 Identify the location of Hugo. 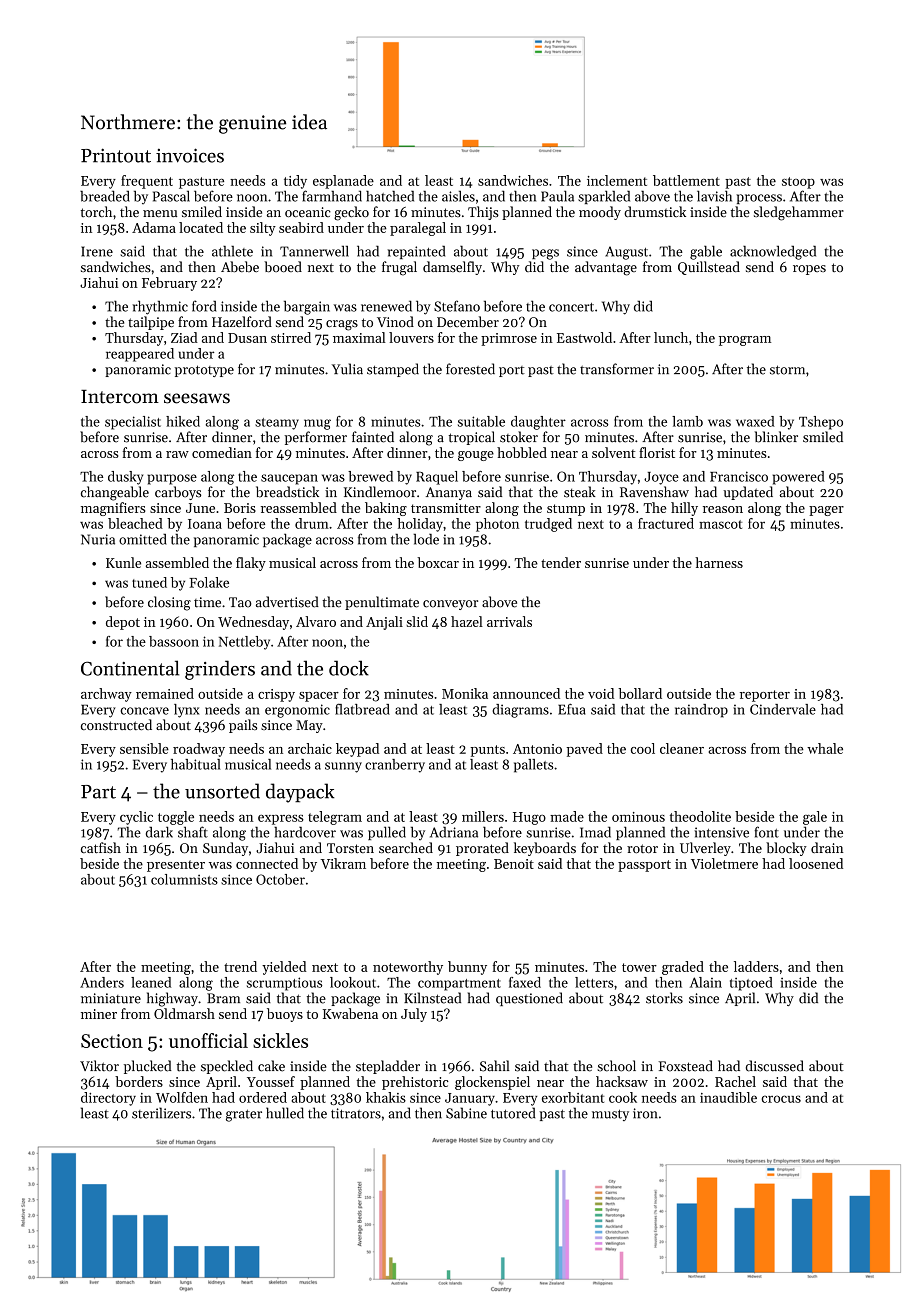
(529, 818).
